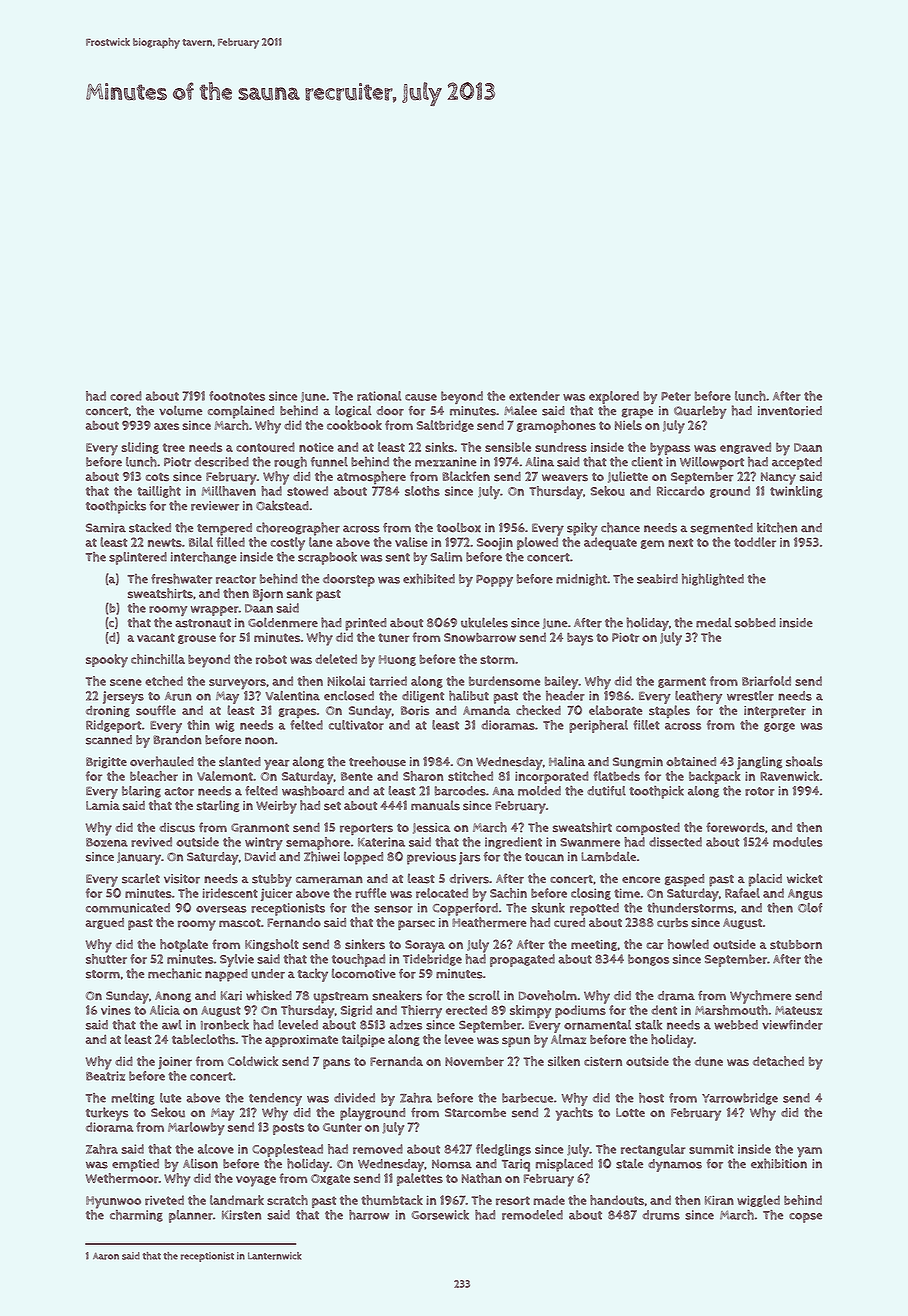 The height and width of the image is (1316, 908). I want to click on Brandon, so click(177, 740).
